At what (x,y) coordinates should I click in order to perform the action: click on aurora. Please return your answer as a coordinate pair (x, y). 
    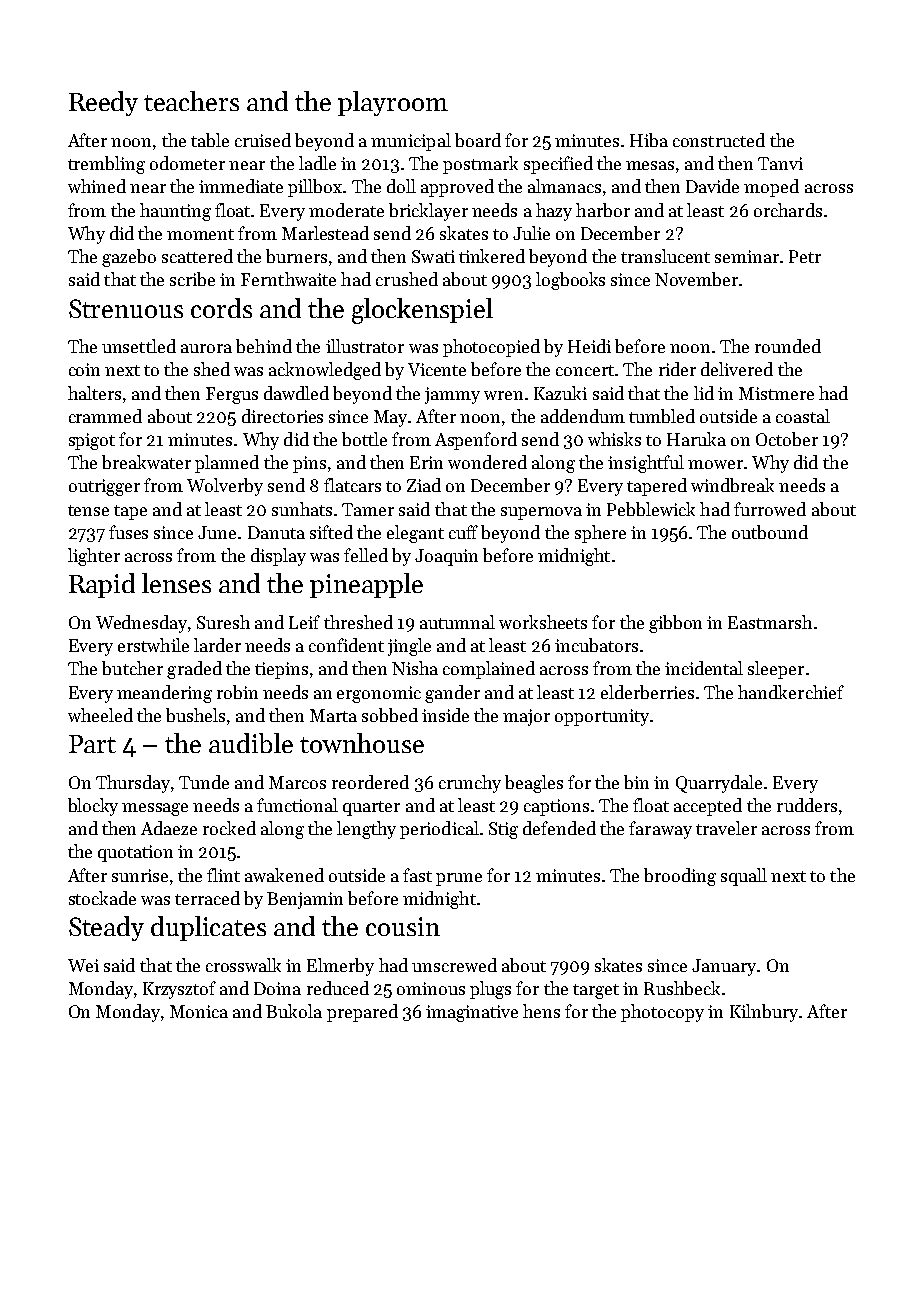
    Looking at the image, I should click on (206, 348).
